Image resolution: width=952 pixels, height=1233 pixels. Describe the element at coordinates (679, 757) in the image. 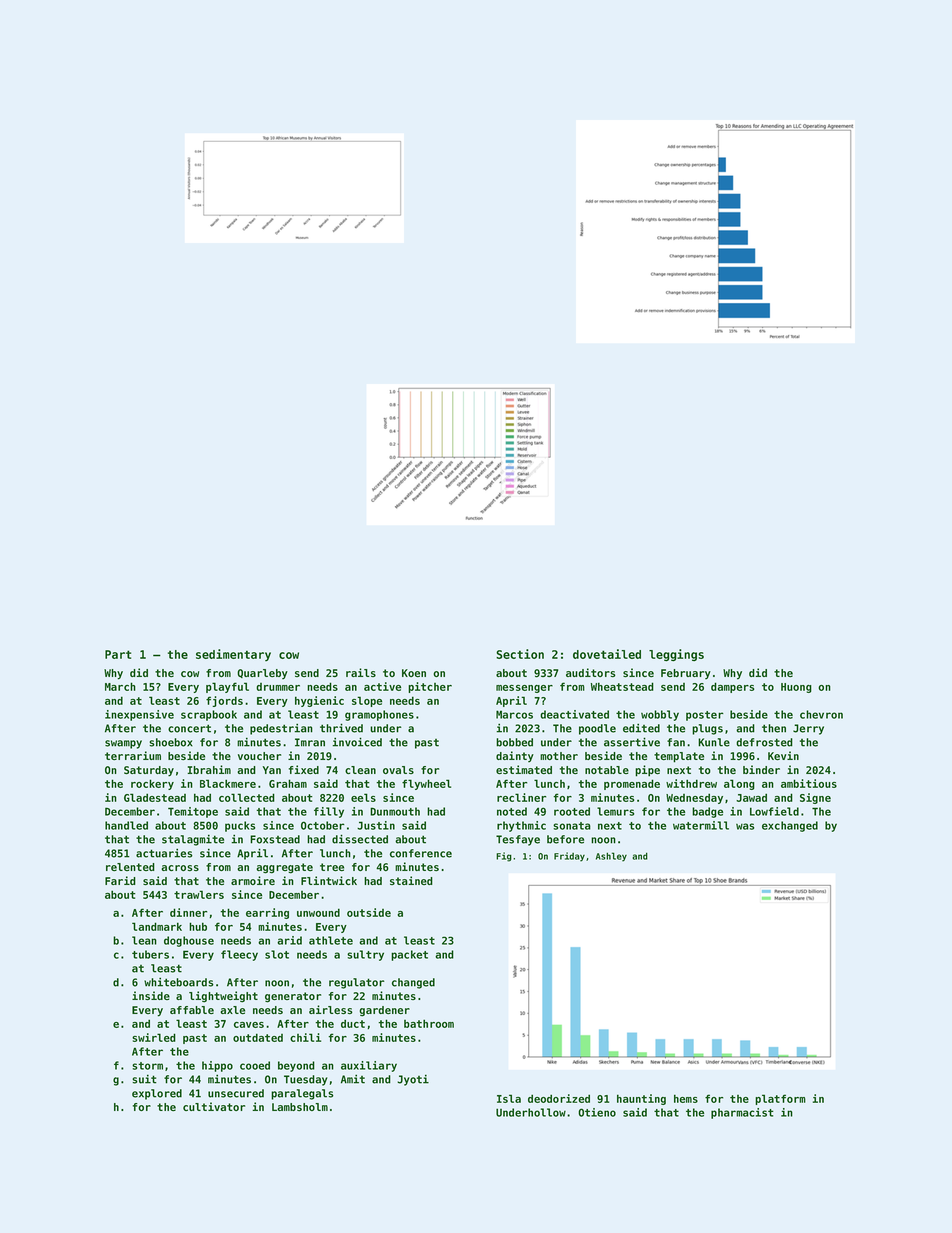

I see `template` at that location.
